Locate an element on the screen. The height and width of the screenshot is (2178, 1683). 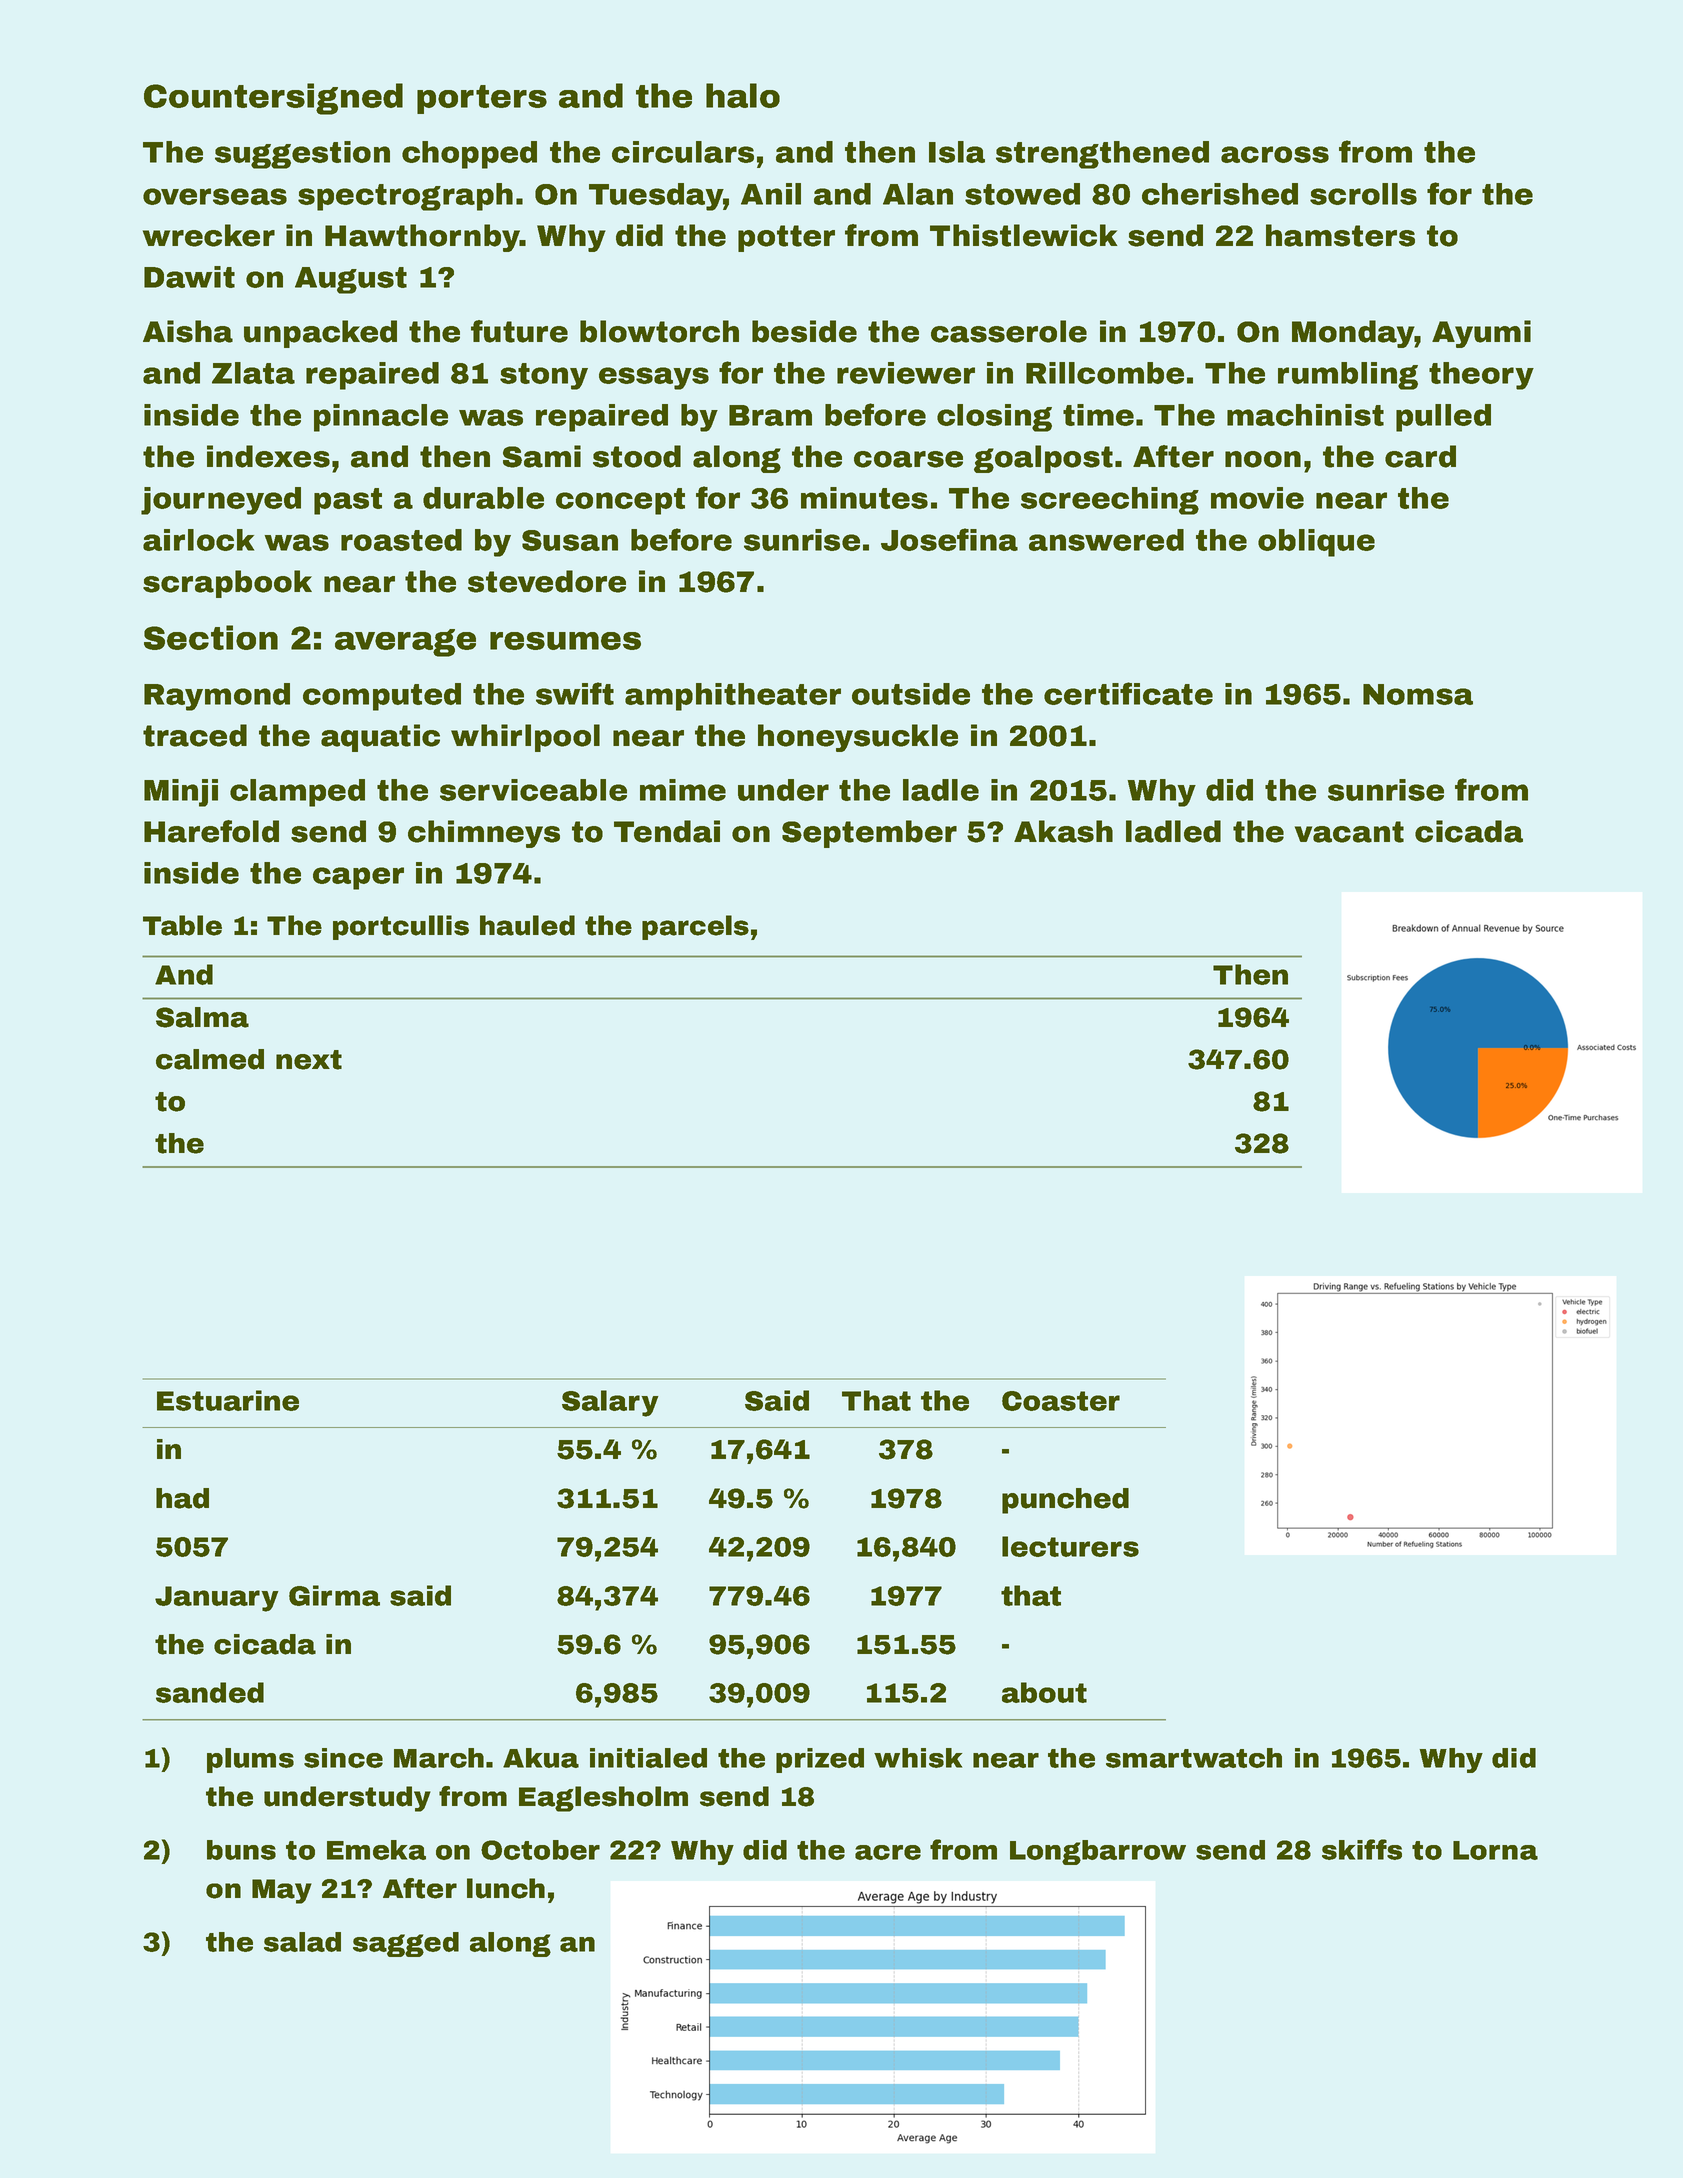
essays is located at coordinates (654, 378).
